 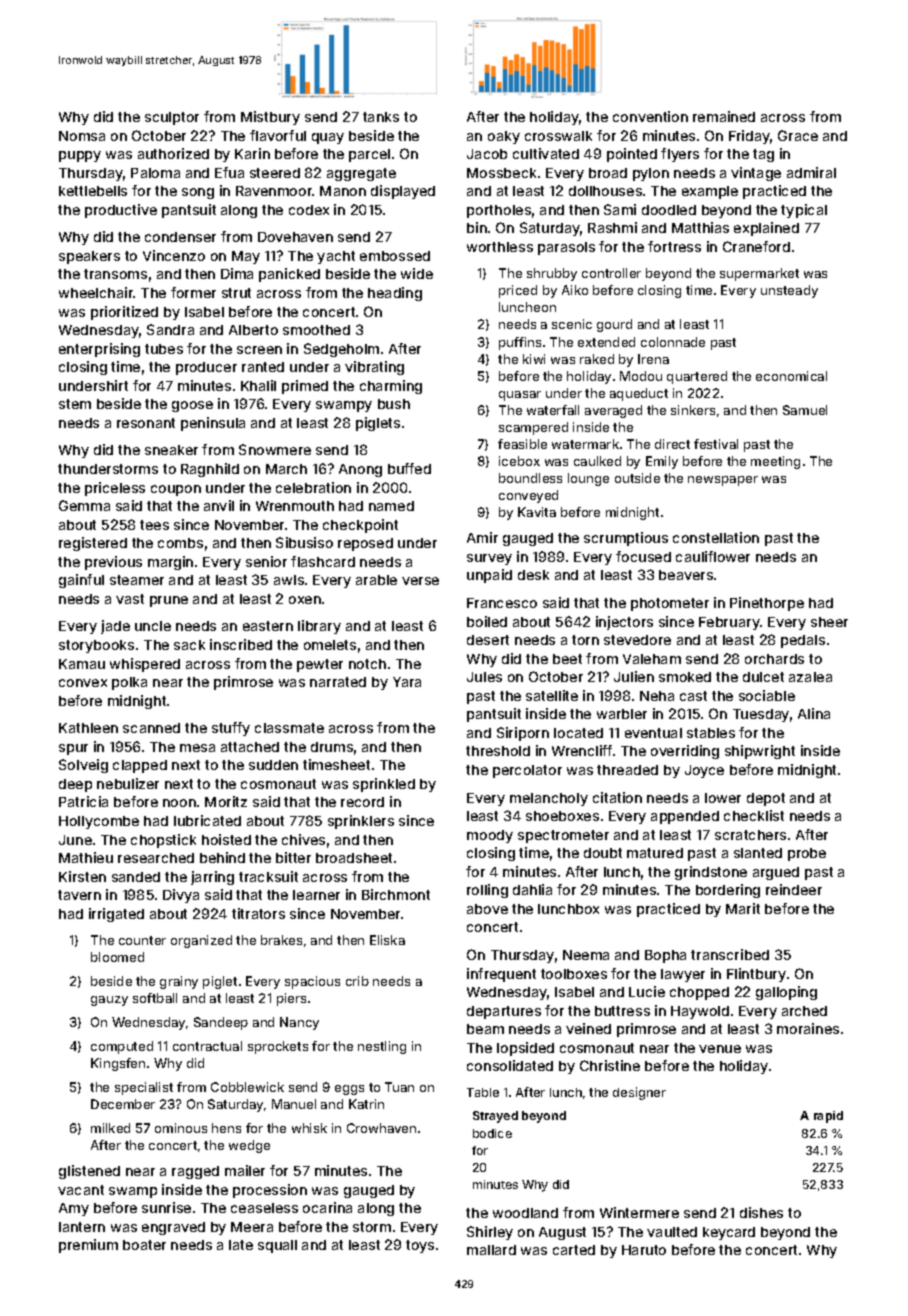 I want to click on ragged, so click(x=195, y=1172).
